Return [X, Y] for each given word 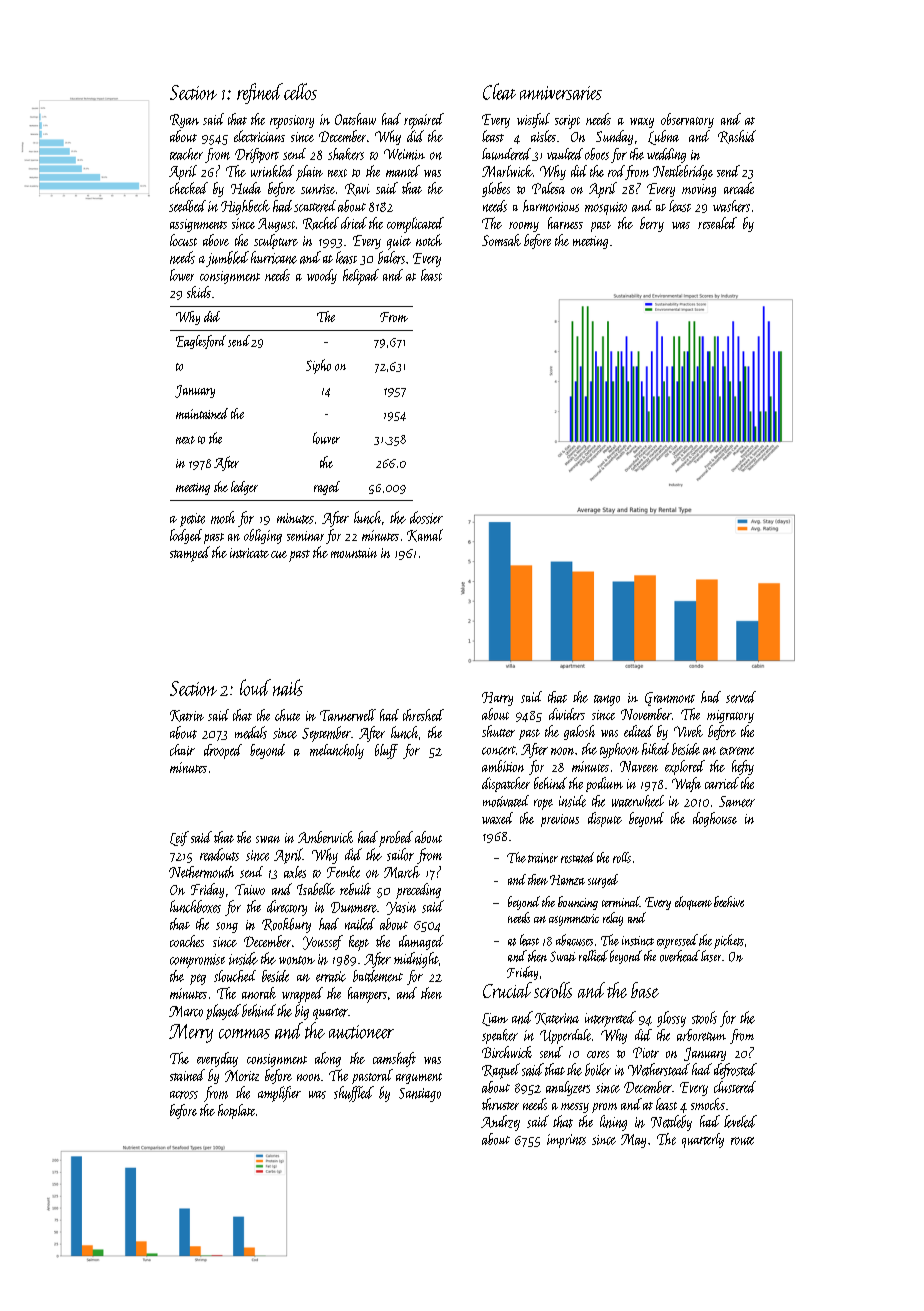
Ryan [184, 121]
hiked [655, 749]
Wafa [686, 784]
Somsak [501, 240]
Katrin [187, 716]
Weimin [404, 154]
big [302, 1012]
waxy [642, 123]
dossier [426, 517]
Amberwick [325, 837]
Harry [497, 699]
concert [499, 750]
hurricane [274, 257]
